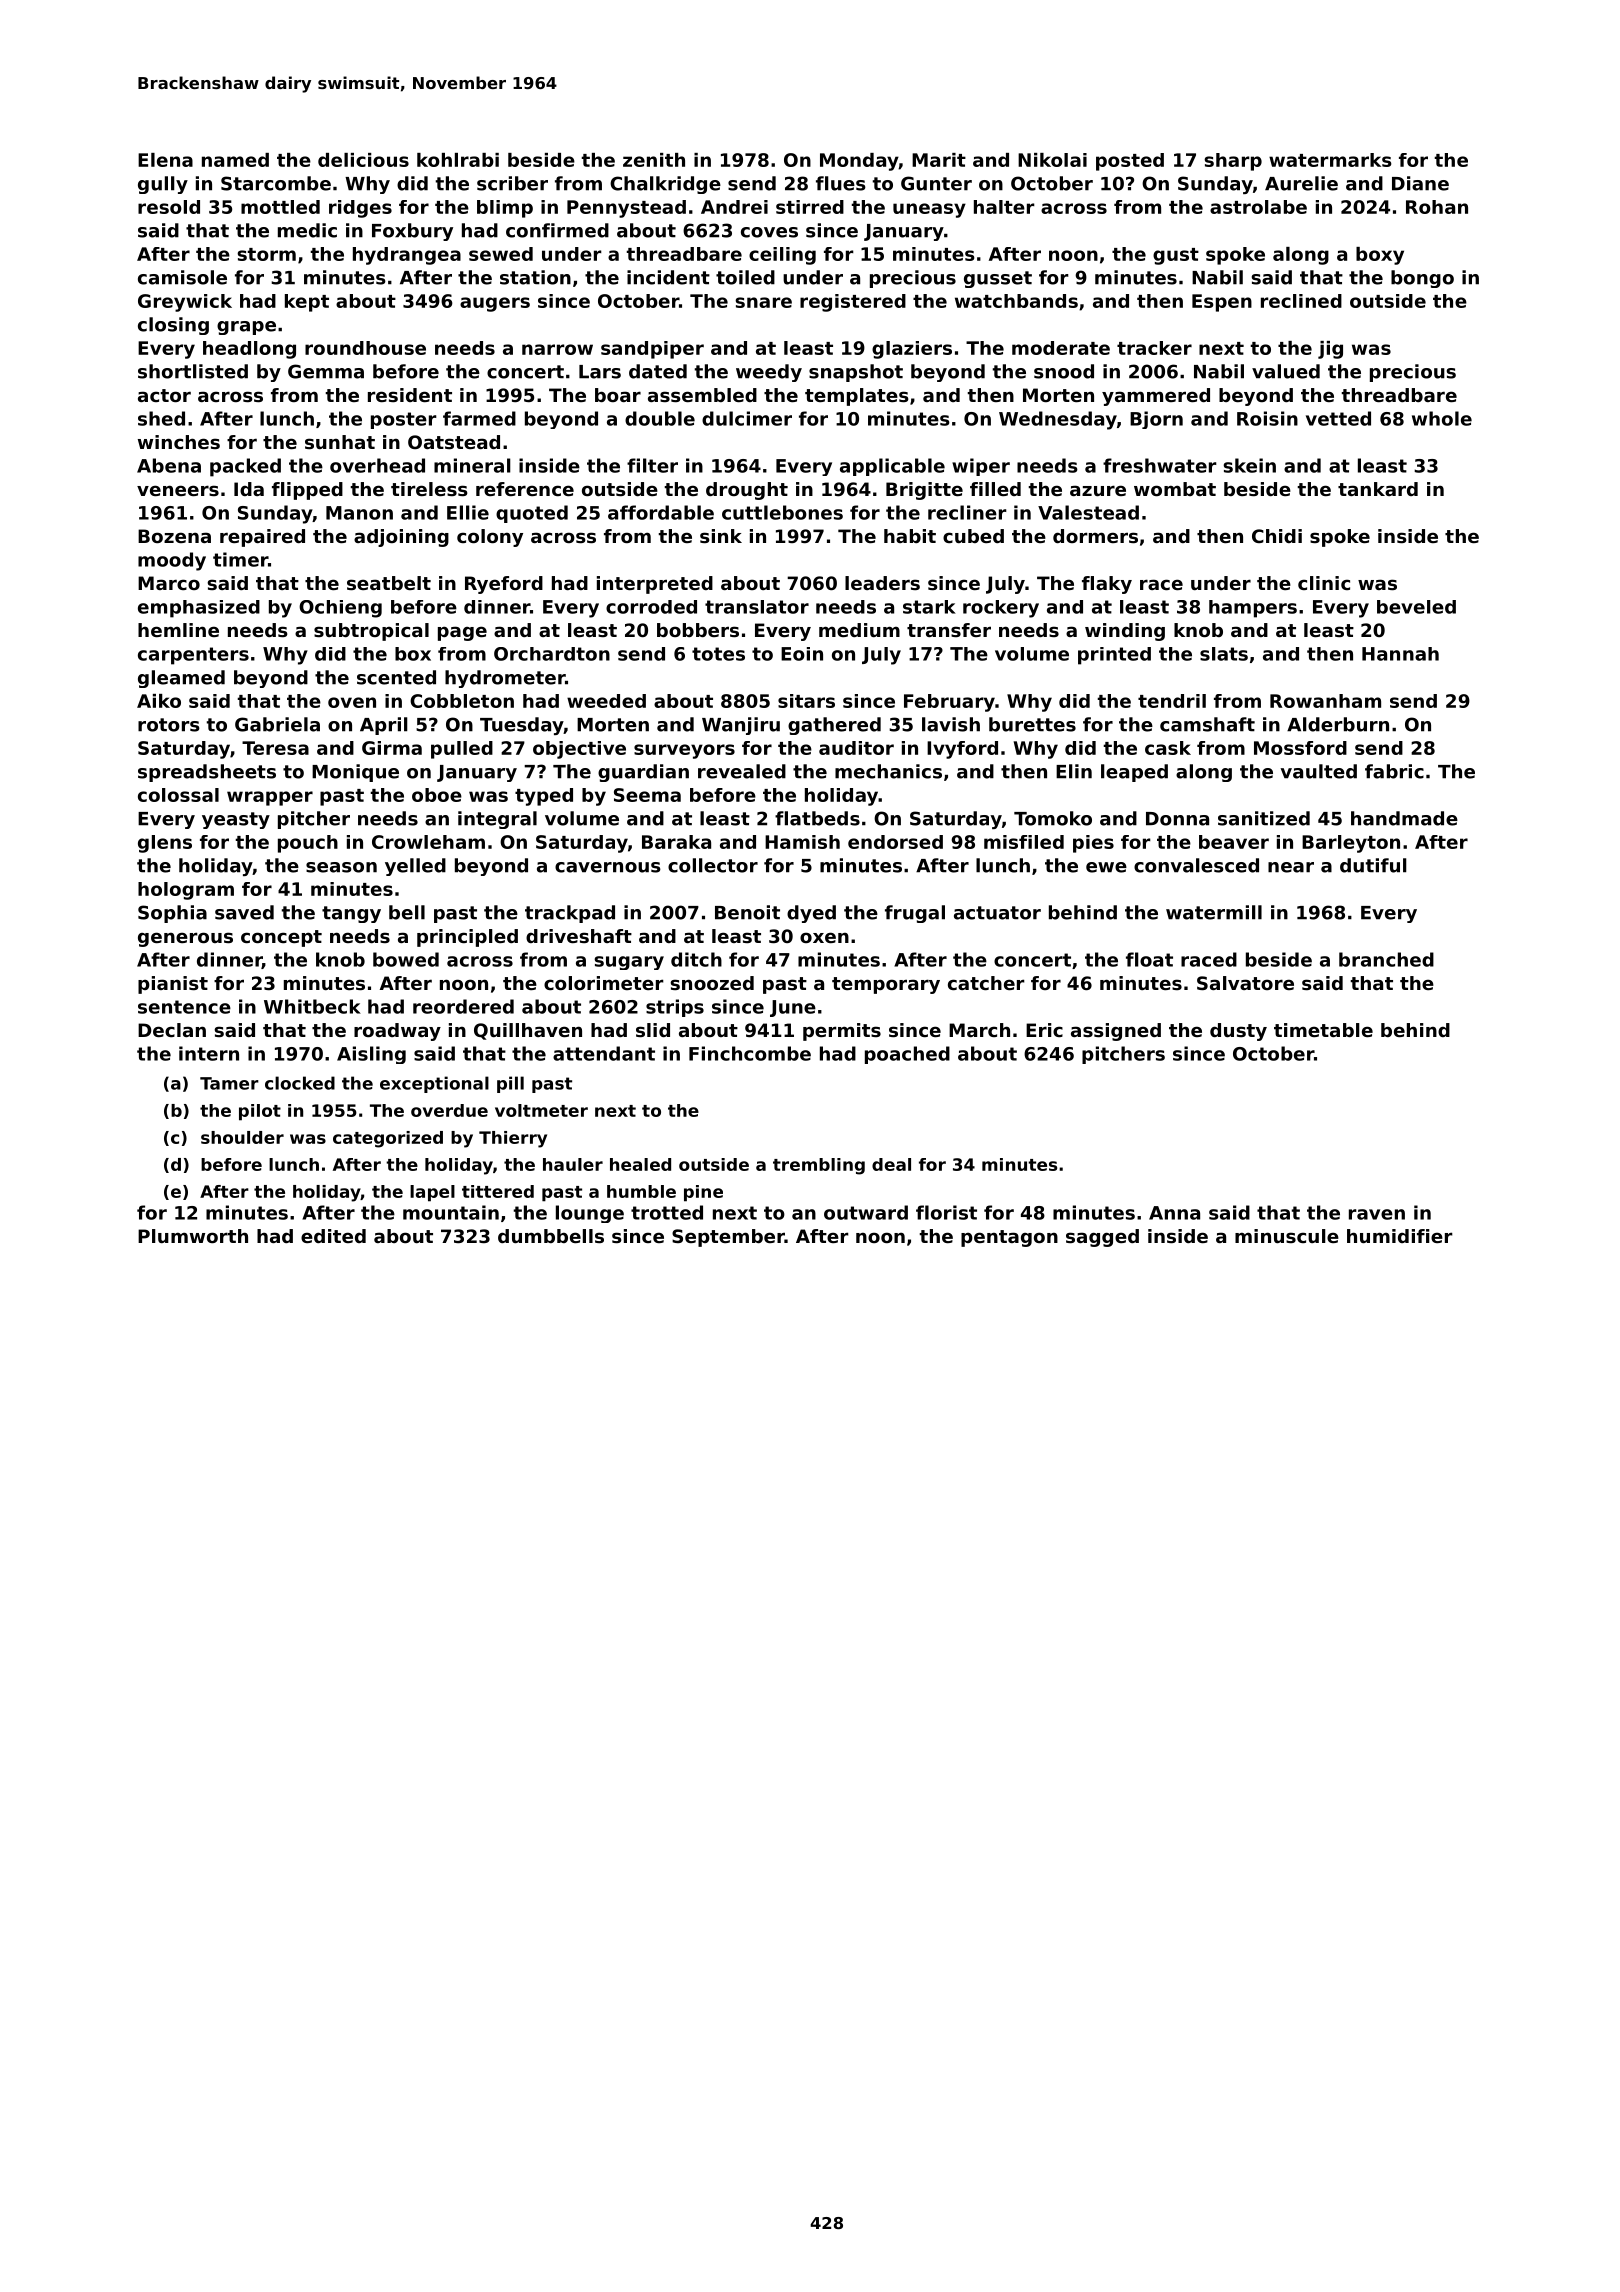  I want to click on pentagon, so click(1009, 1238).
